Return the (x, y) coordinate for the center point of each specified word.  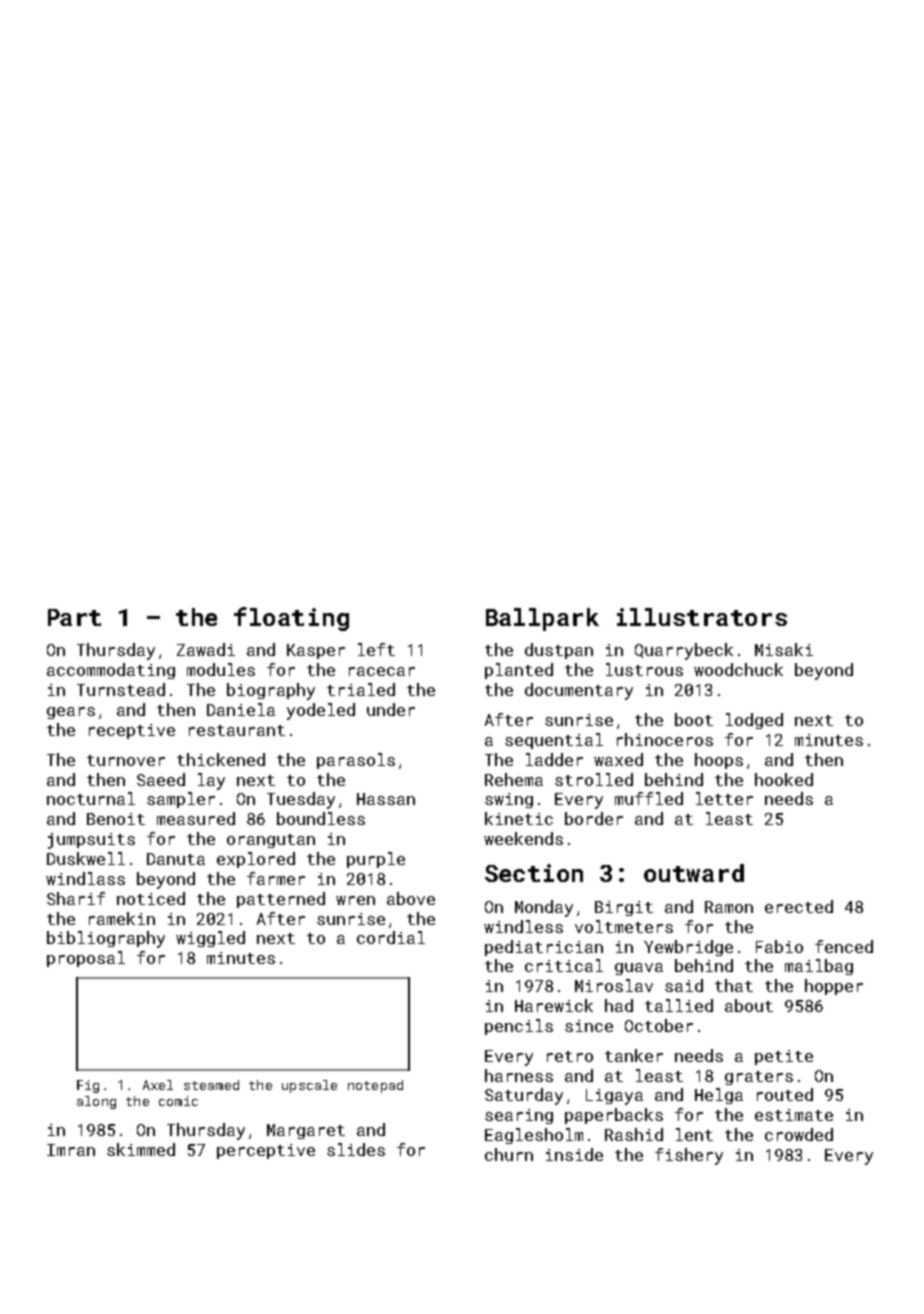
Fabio (779, 946)
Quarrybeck (684, 651)
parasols (356, 761)
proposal (86, 959)
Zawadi (206, 649)
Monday (544, 908)
